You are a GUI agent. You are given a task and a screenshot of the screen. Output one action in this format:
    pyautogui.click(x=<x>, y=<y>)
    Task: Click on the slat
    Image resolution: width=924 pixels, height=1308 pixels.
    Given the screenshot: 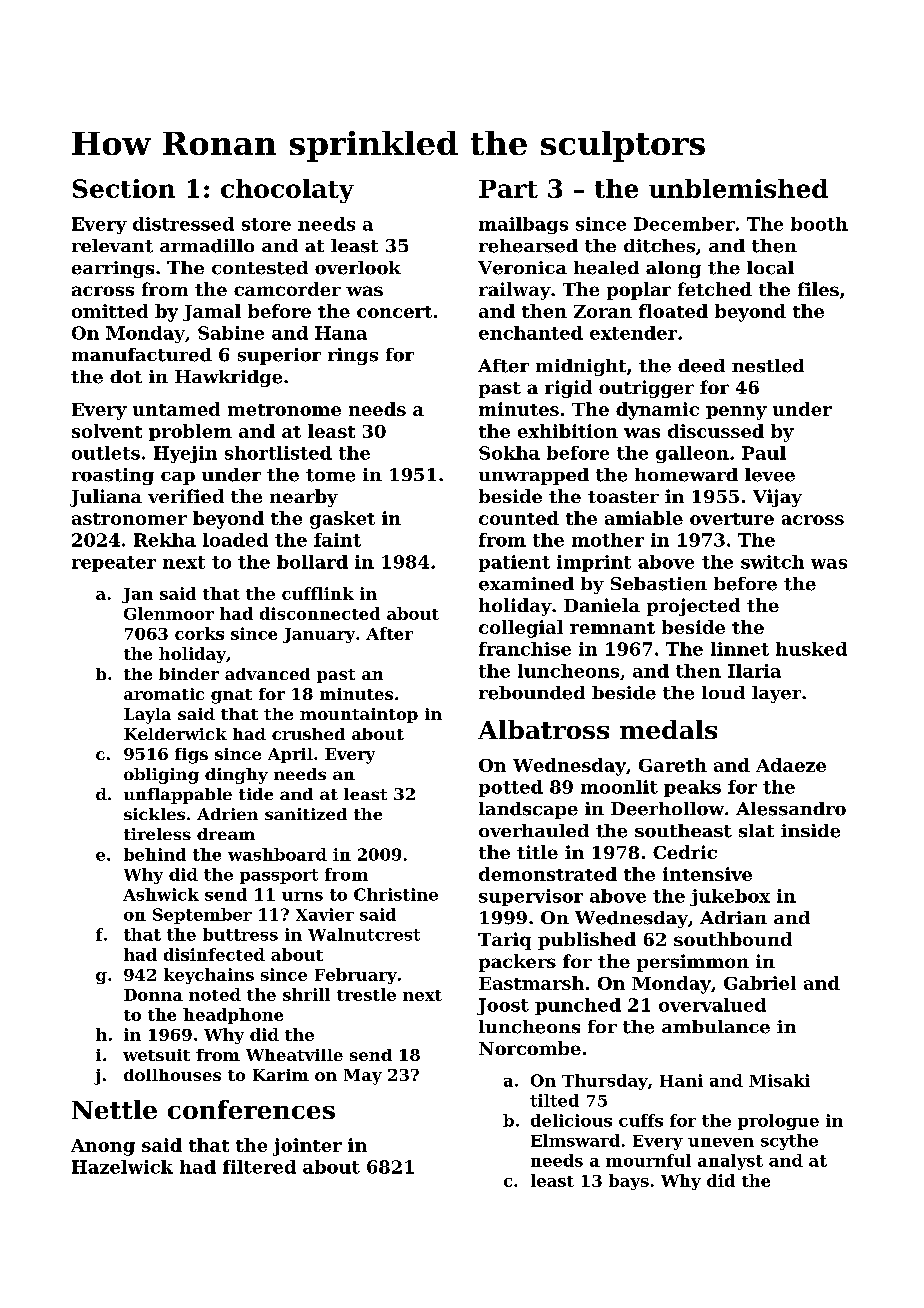 What is the action you would take?
    pyautogui.click(x=756, y=831)
